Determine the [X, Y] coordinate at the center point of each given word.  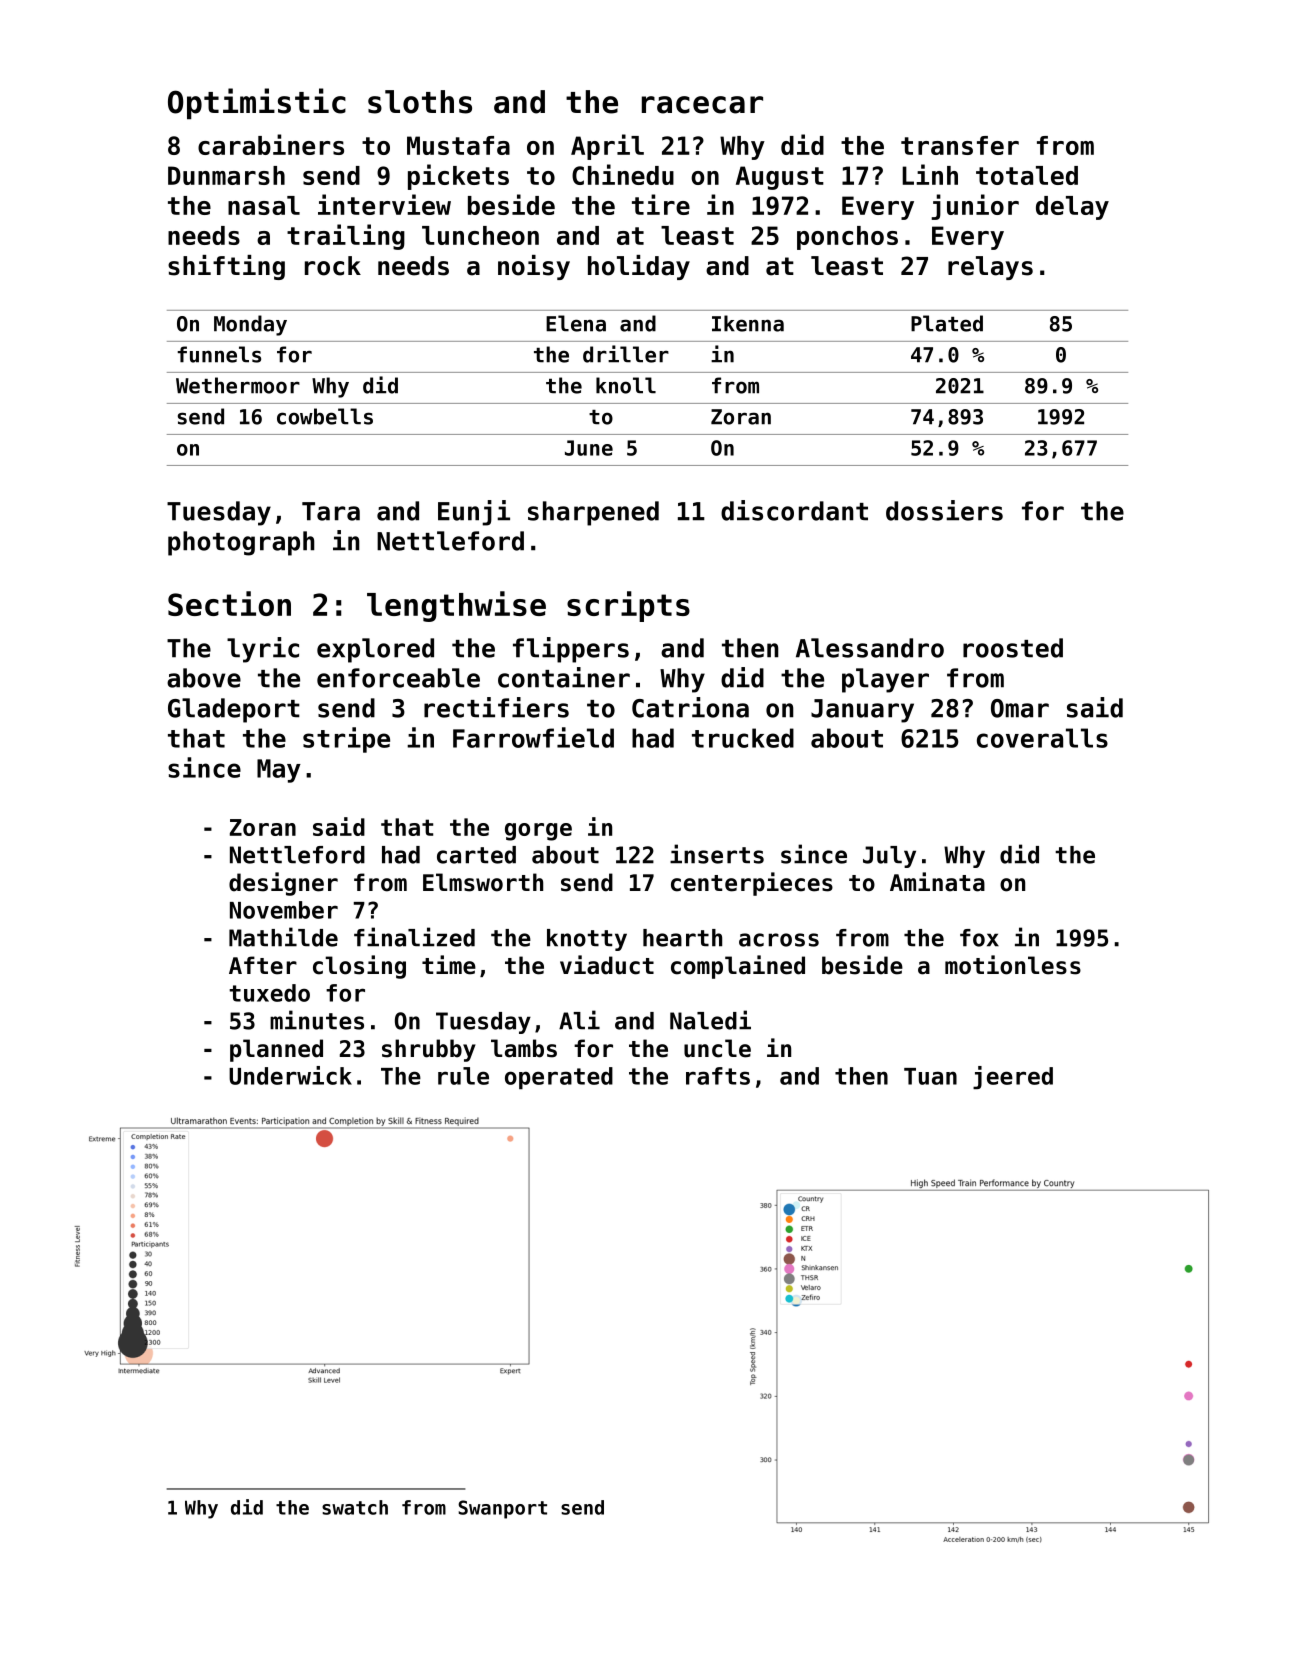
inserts [717, 854]
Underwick [290, 1075]
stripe [346, 740]
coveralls [1042, 738]
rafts [718, 1076]
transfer [960, 145]
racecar [702, 105]
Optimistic [257, 104]
